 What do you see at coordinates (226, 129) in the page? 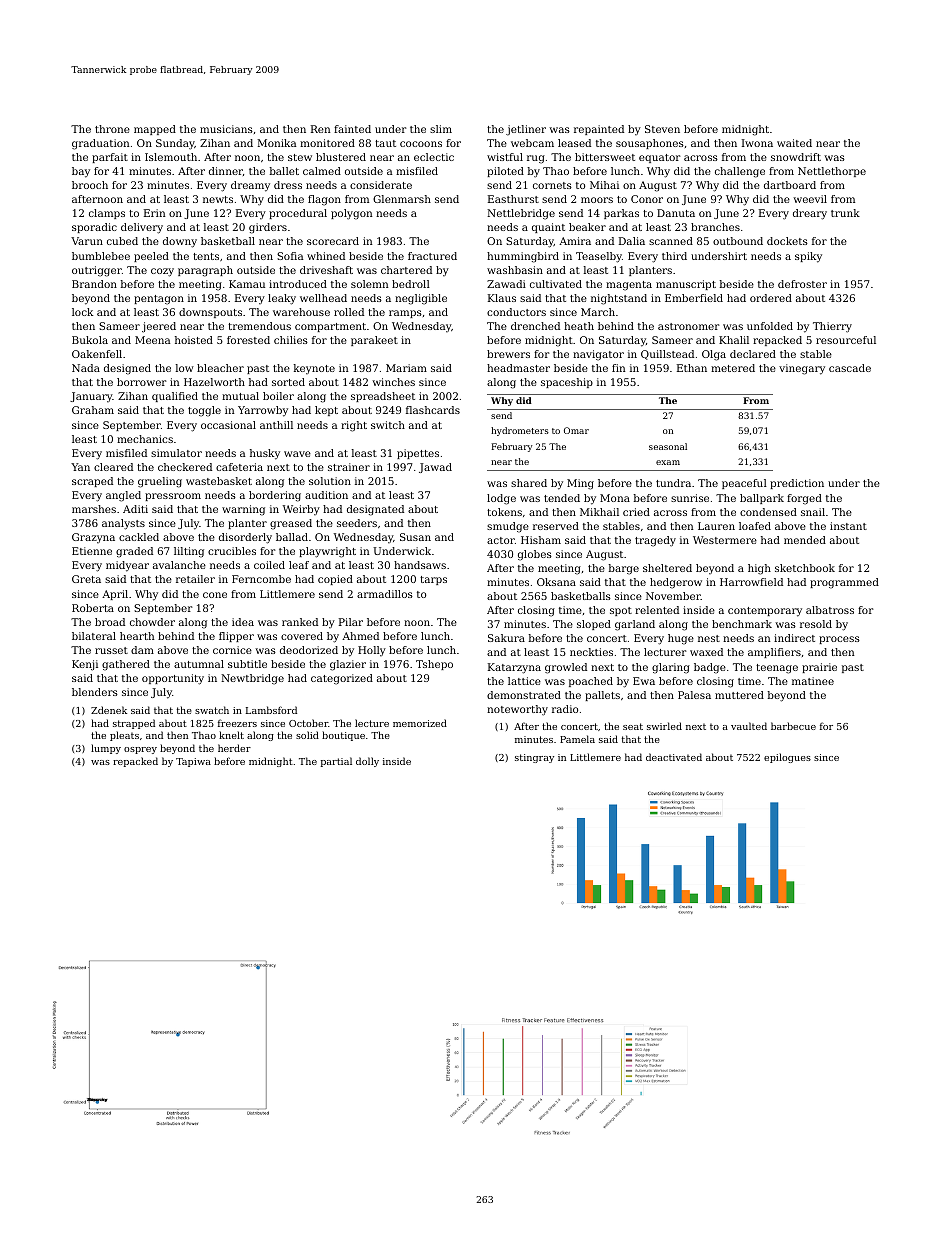
I see `musicians` at bounding box center [226, 129].
